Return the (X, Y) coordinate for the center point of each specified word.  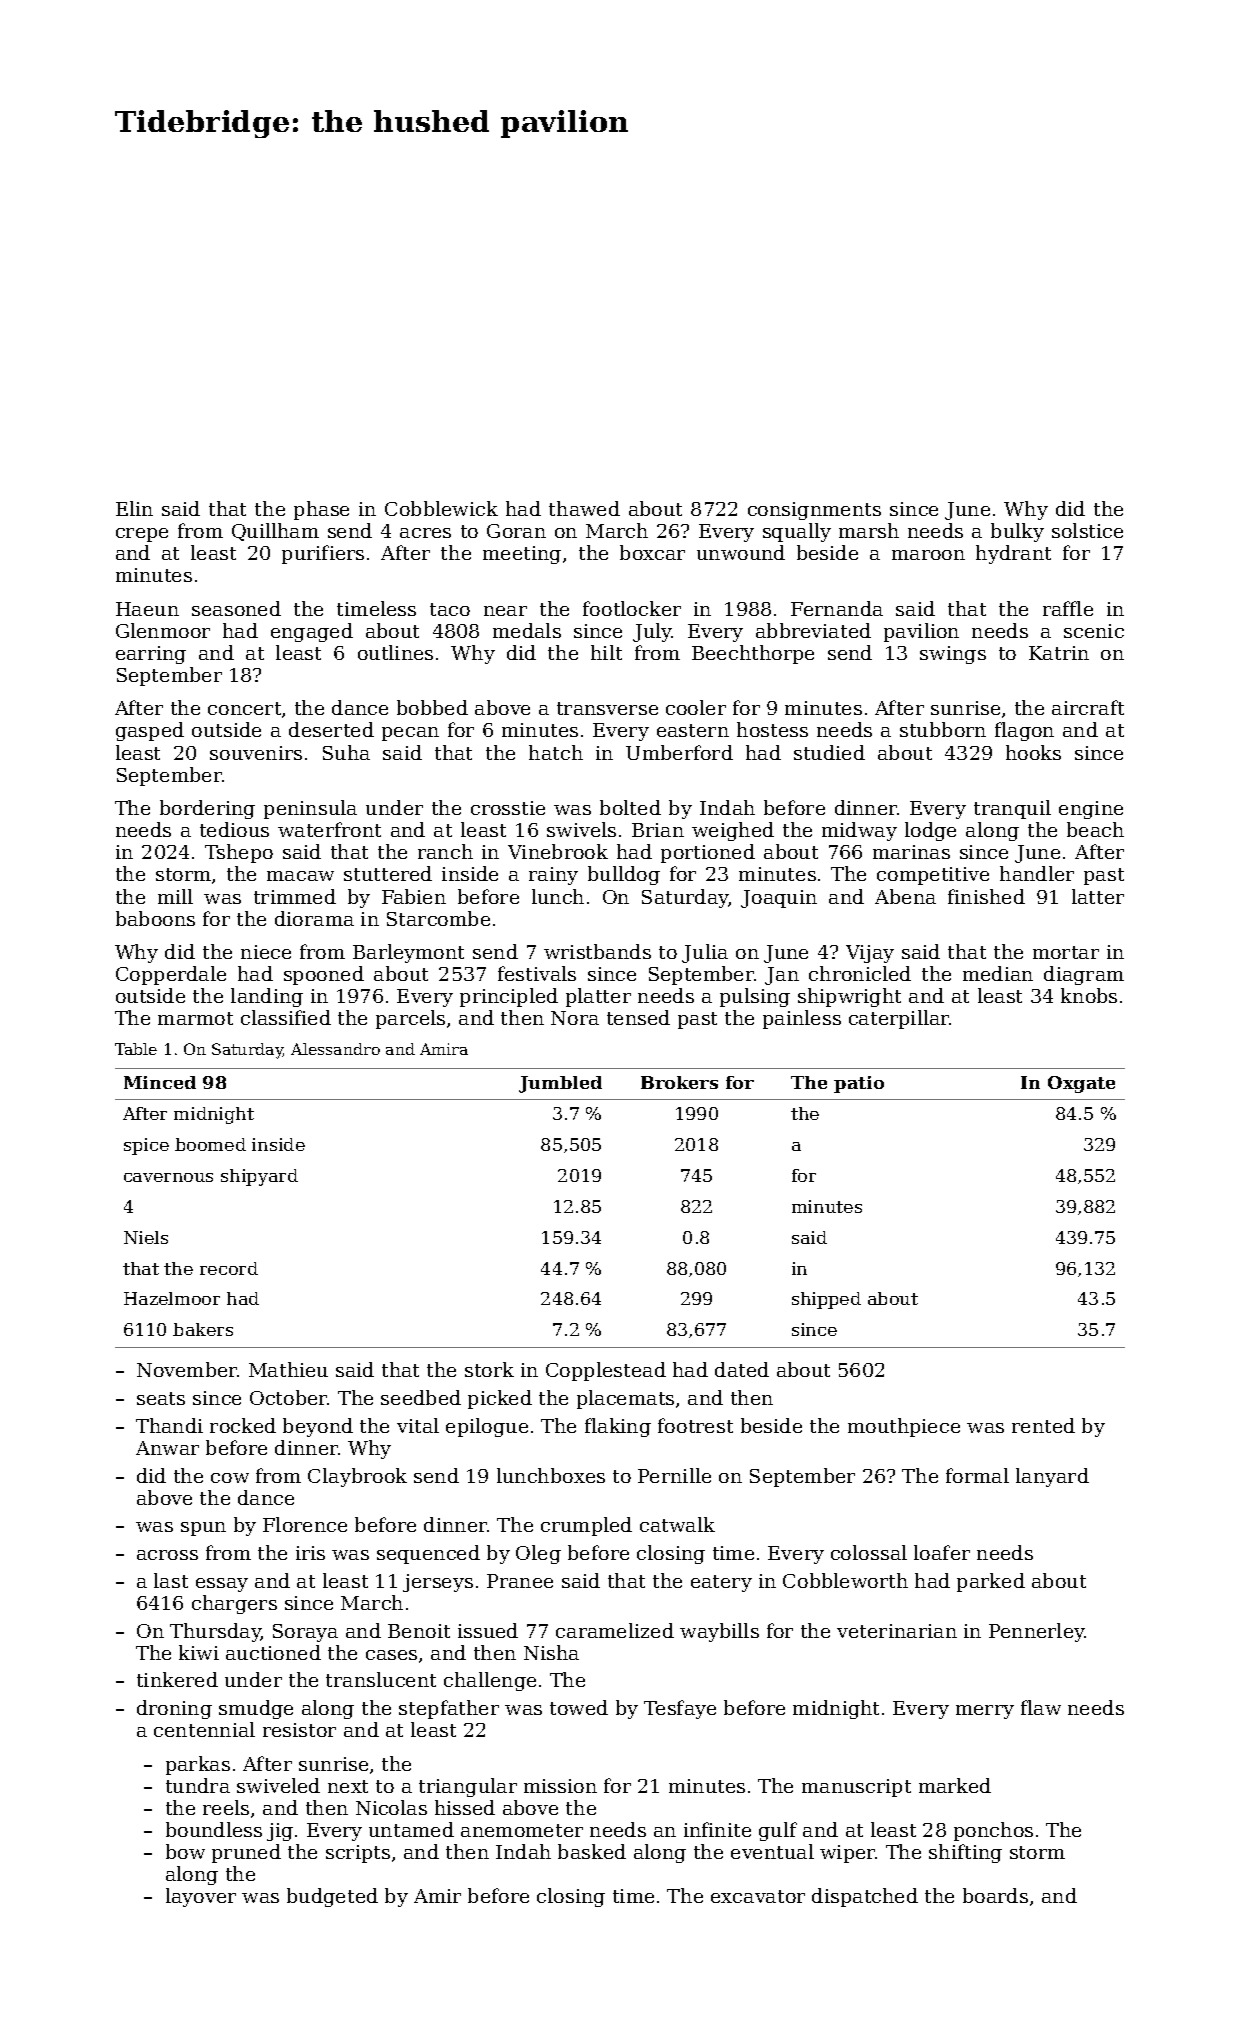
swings (953, 655)
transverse (607, 708)
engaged (312, 632)
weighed (733, 831)
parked (991, 1582)
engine (1091, 810)
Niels (146, 1237)
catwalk (677, 1524)
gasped (150, 731)
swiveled (278, 1785)
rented (1043, 1425)
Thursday (215, 1632)
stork (489, 1369)
